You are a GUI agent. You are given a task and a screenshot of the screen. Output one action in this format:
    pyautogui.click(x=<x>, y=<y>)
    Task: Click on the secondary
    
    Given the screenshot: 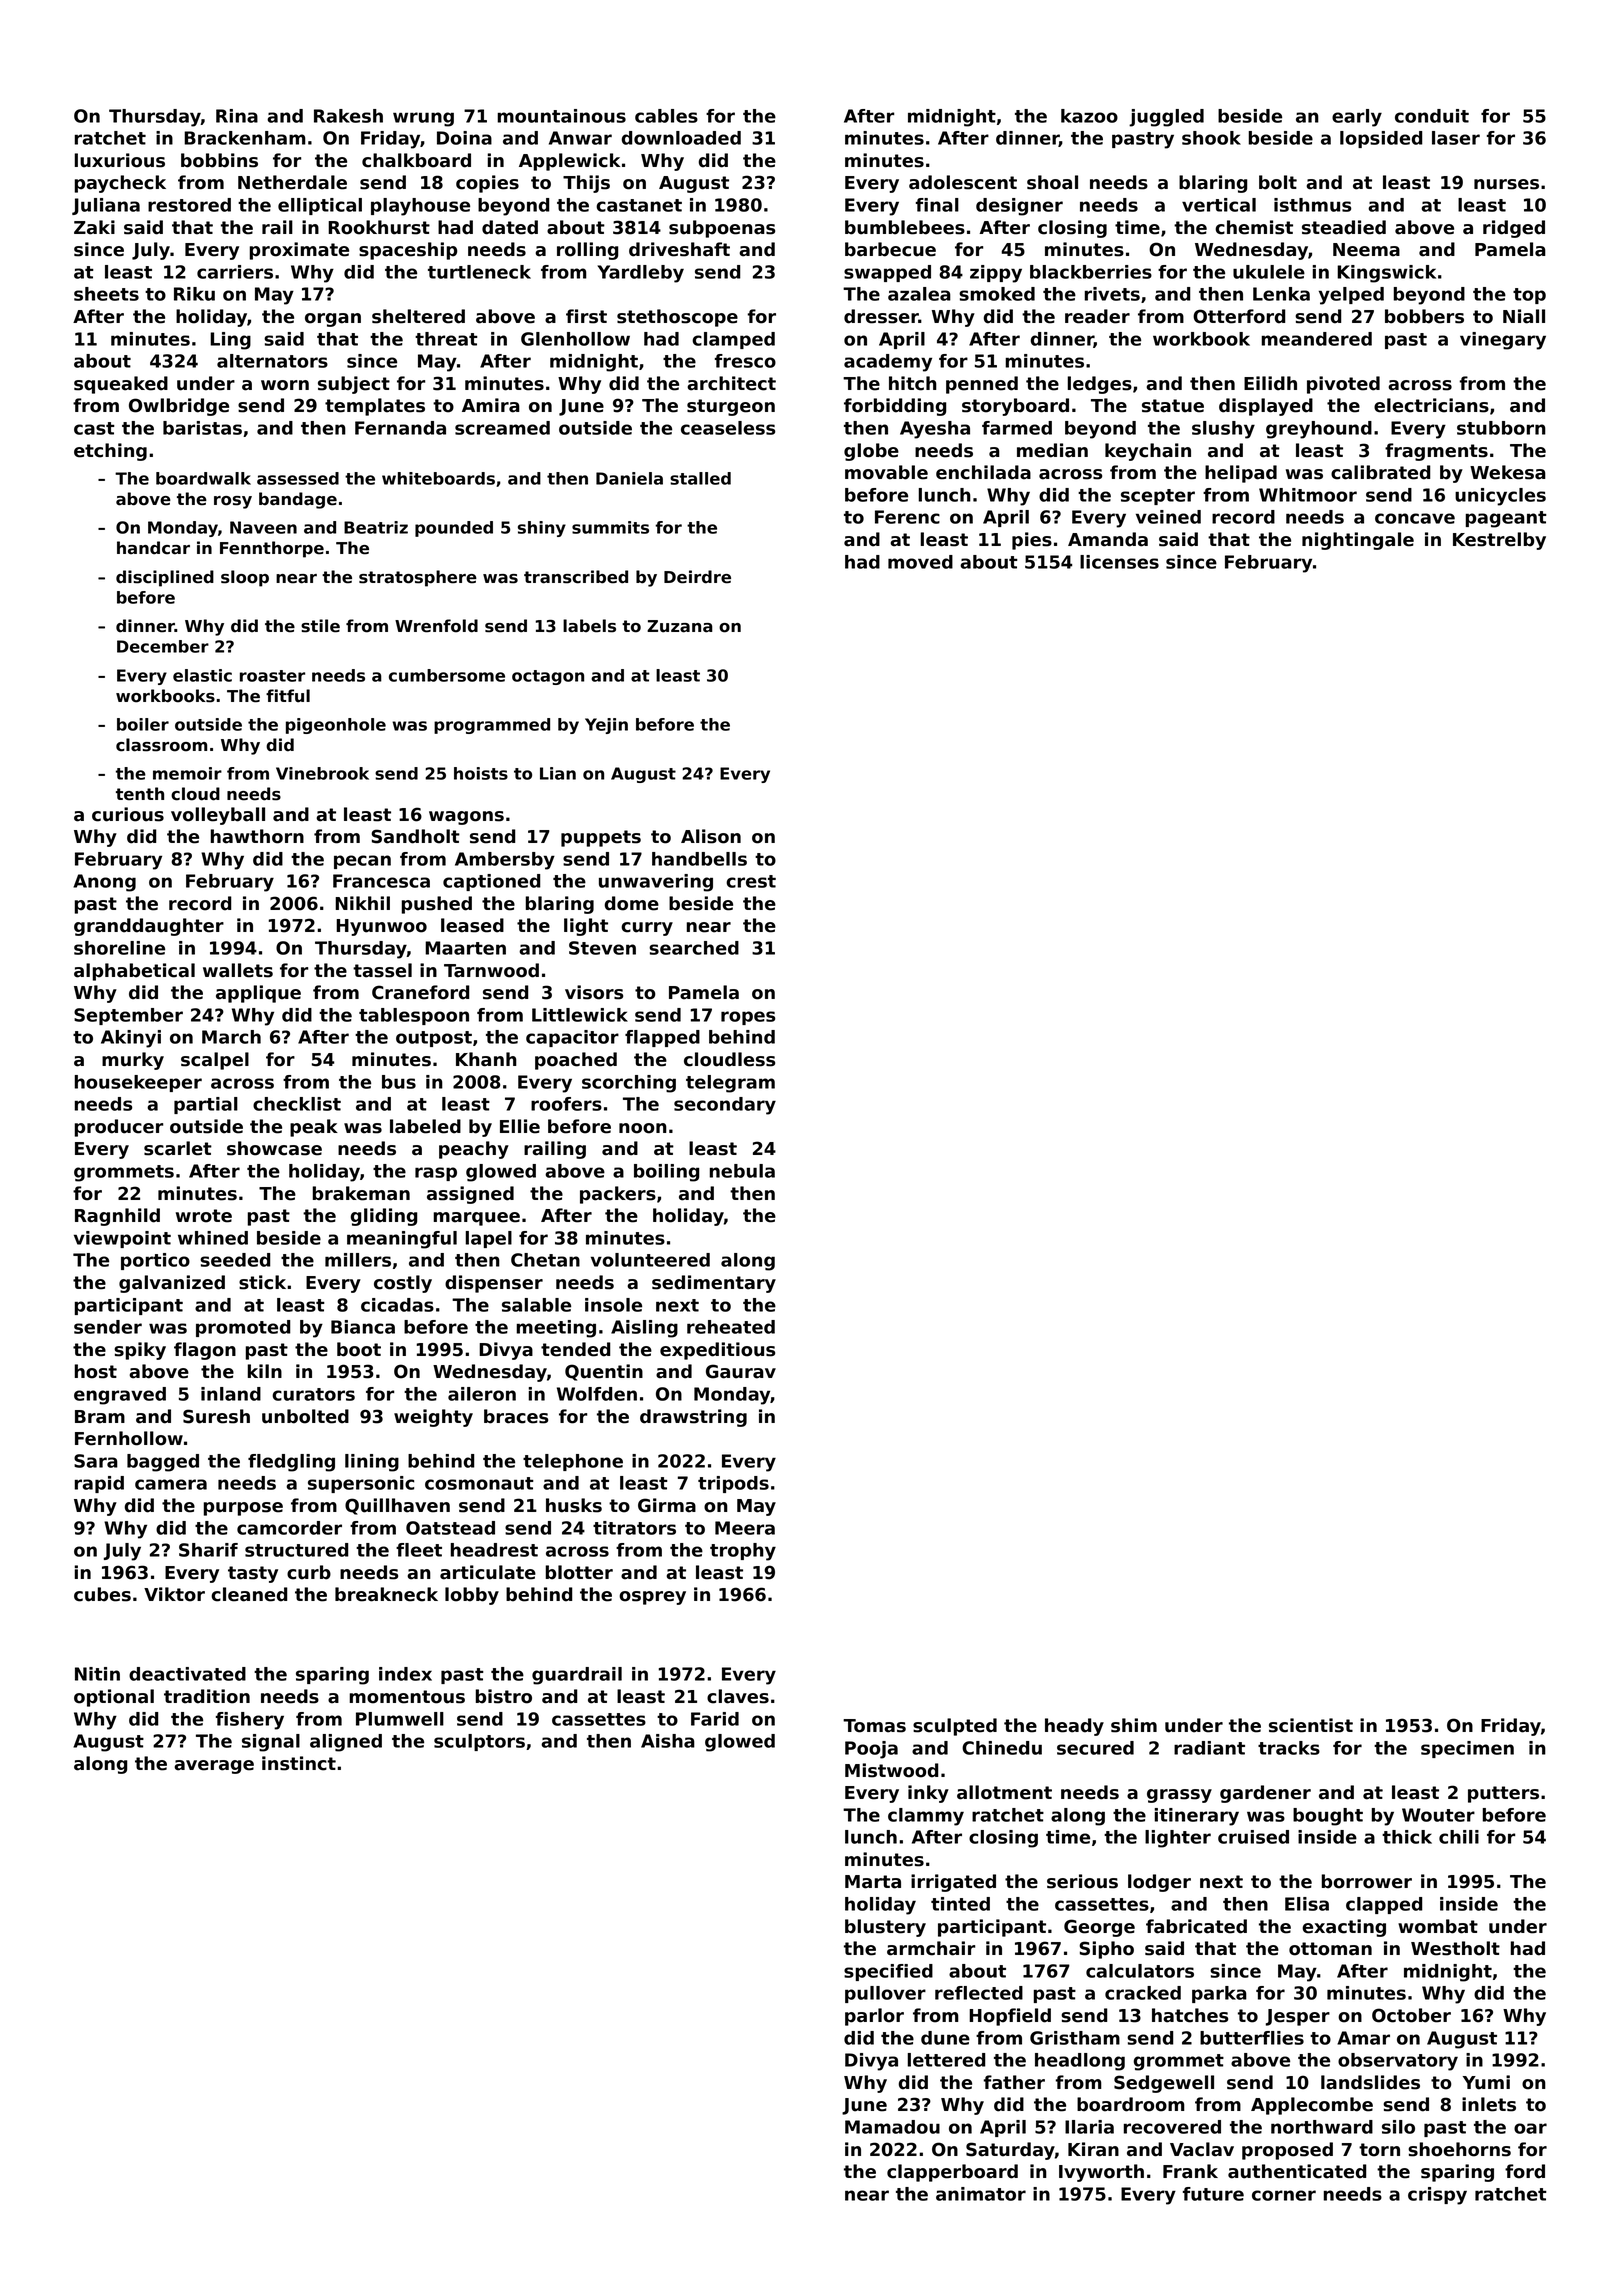 What is the action you would take?
    pyautogui.click(x=725, y=1106)
